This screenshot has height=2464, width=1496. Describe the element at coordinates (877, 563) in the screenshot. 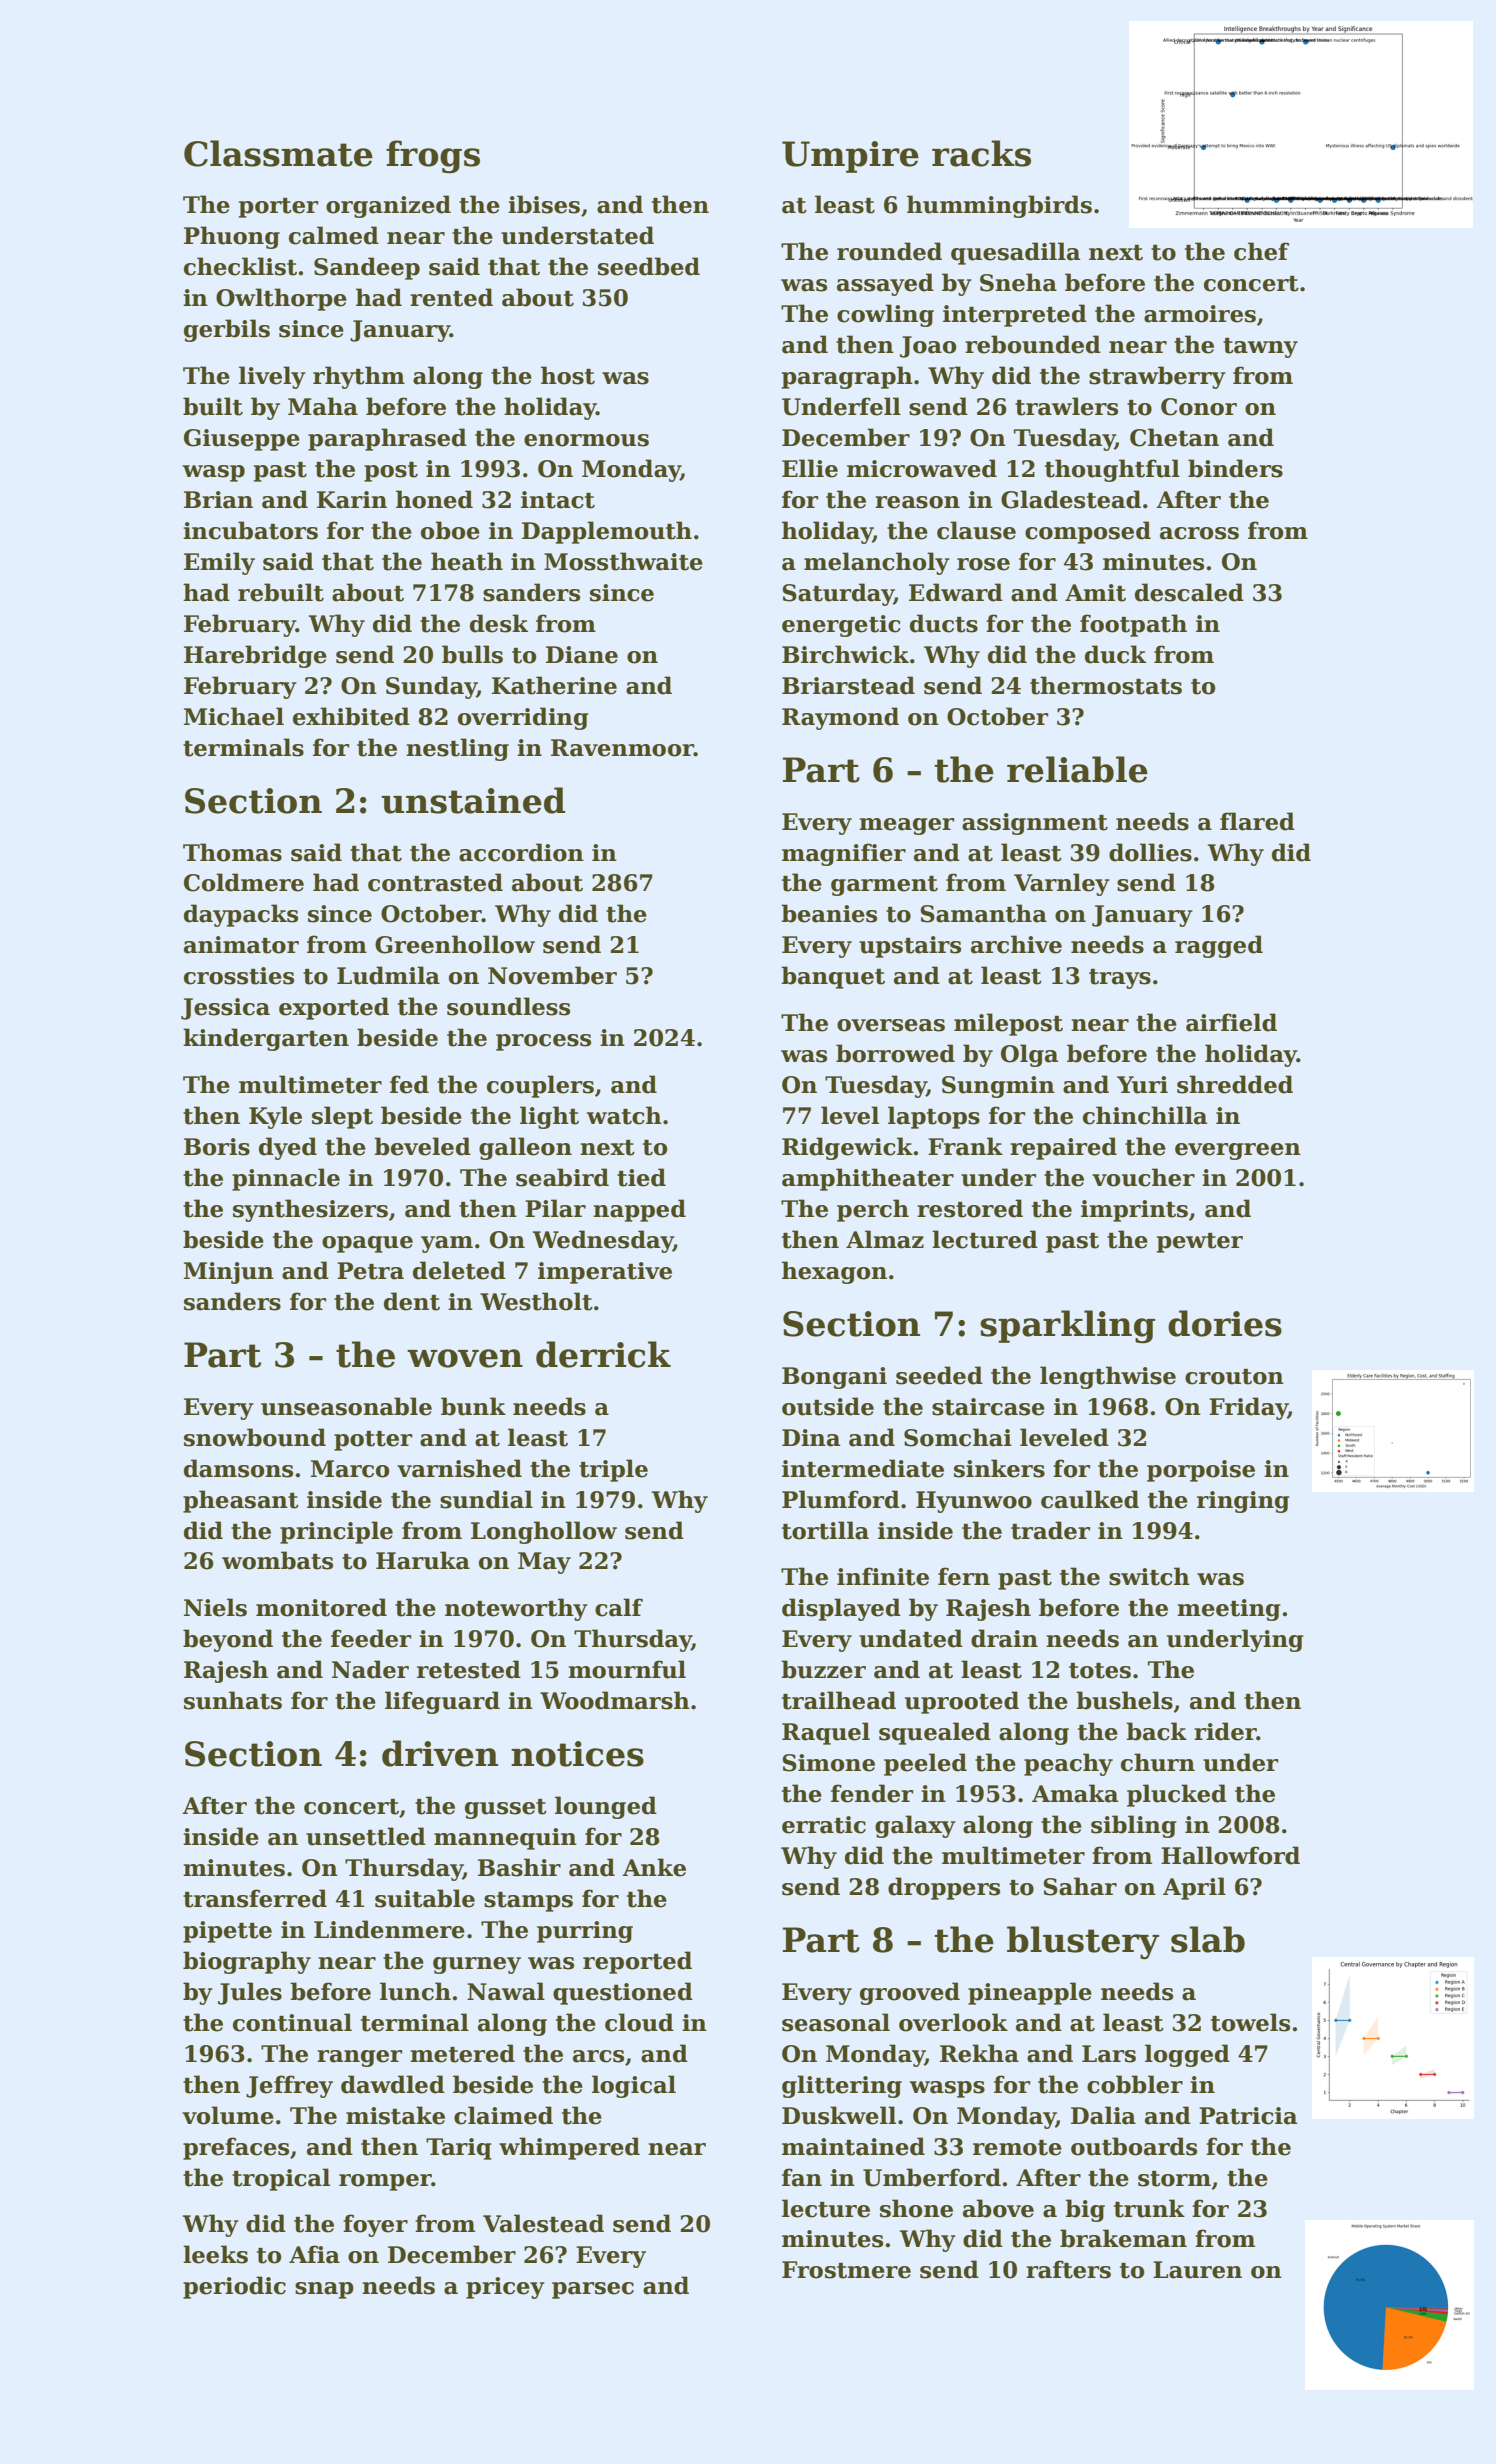

I see `melancholy` at that location.
